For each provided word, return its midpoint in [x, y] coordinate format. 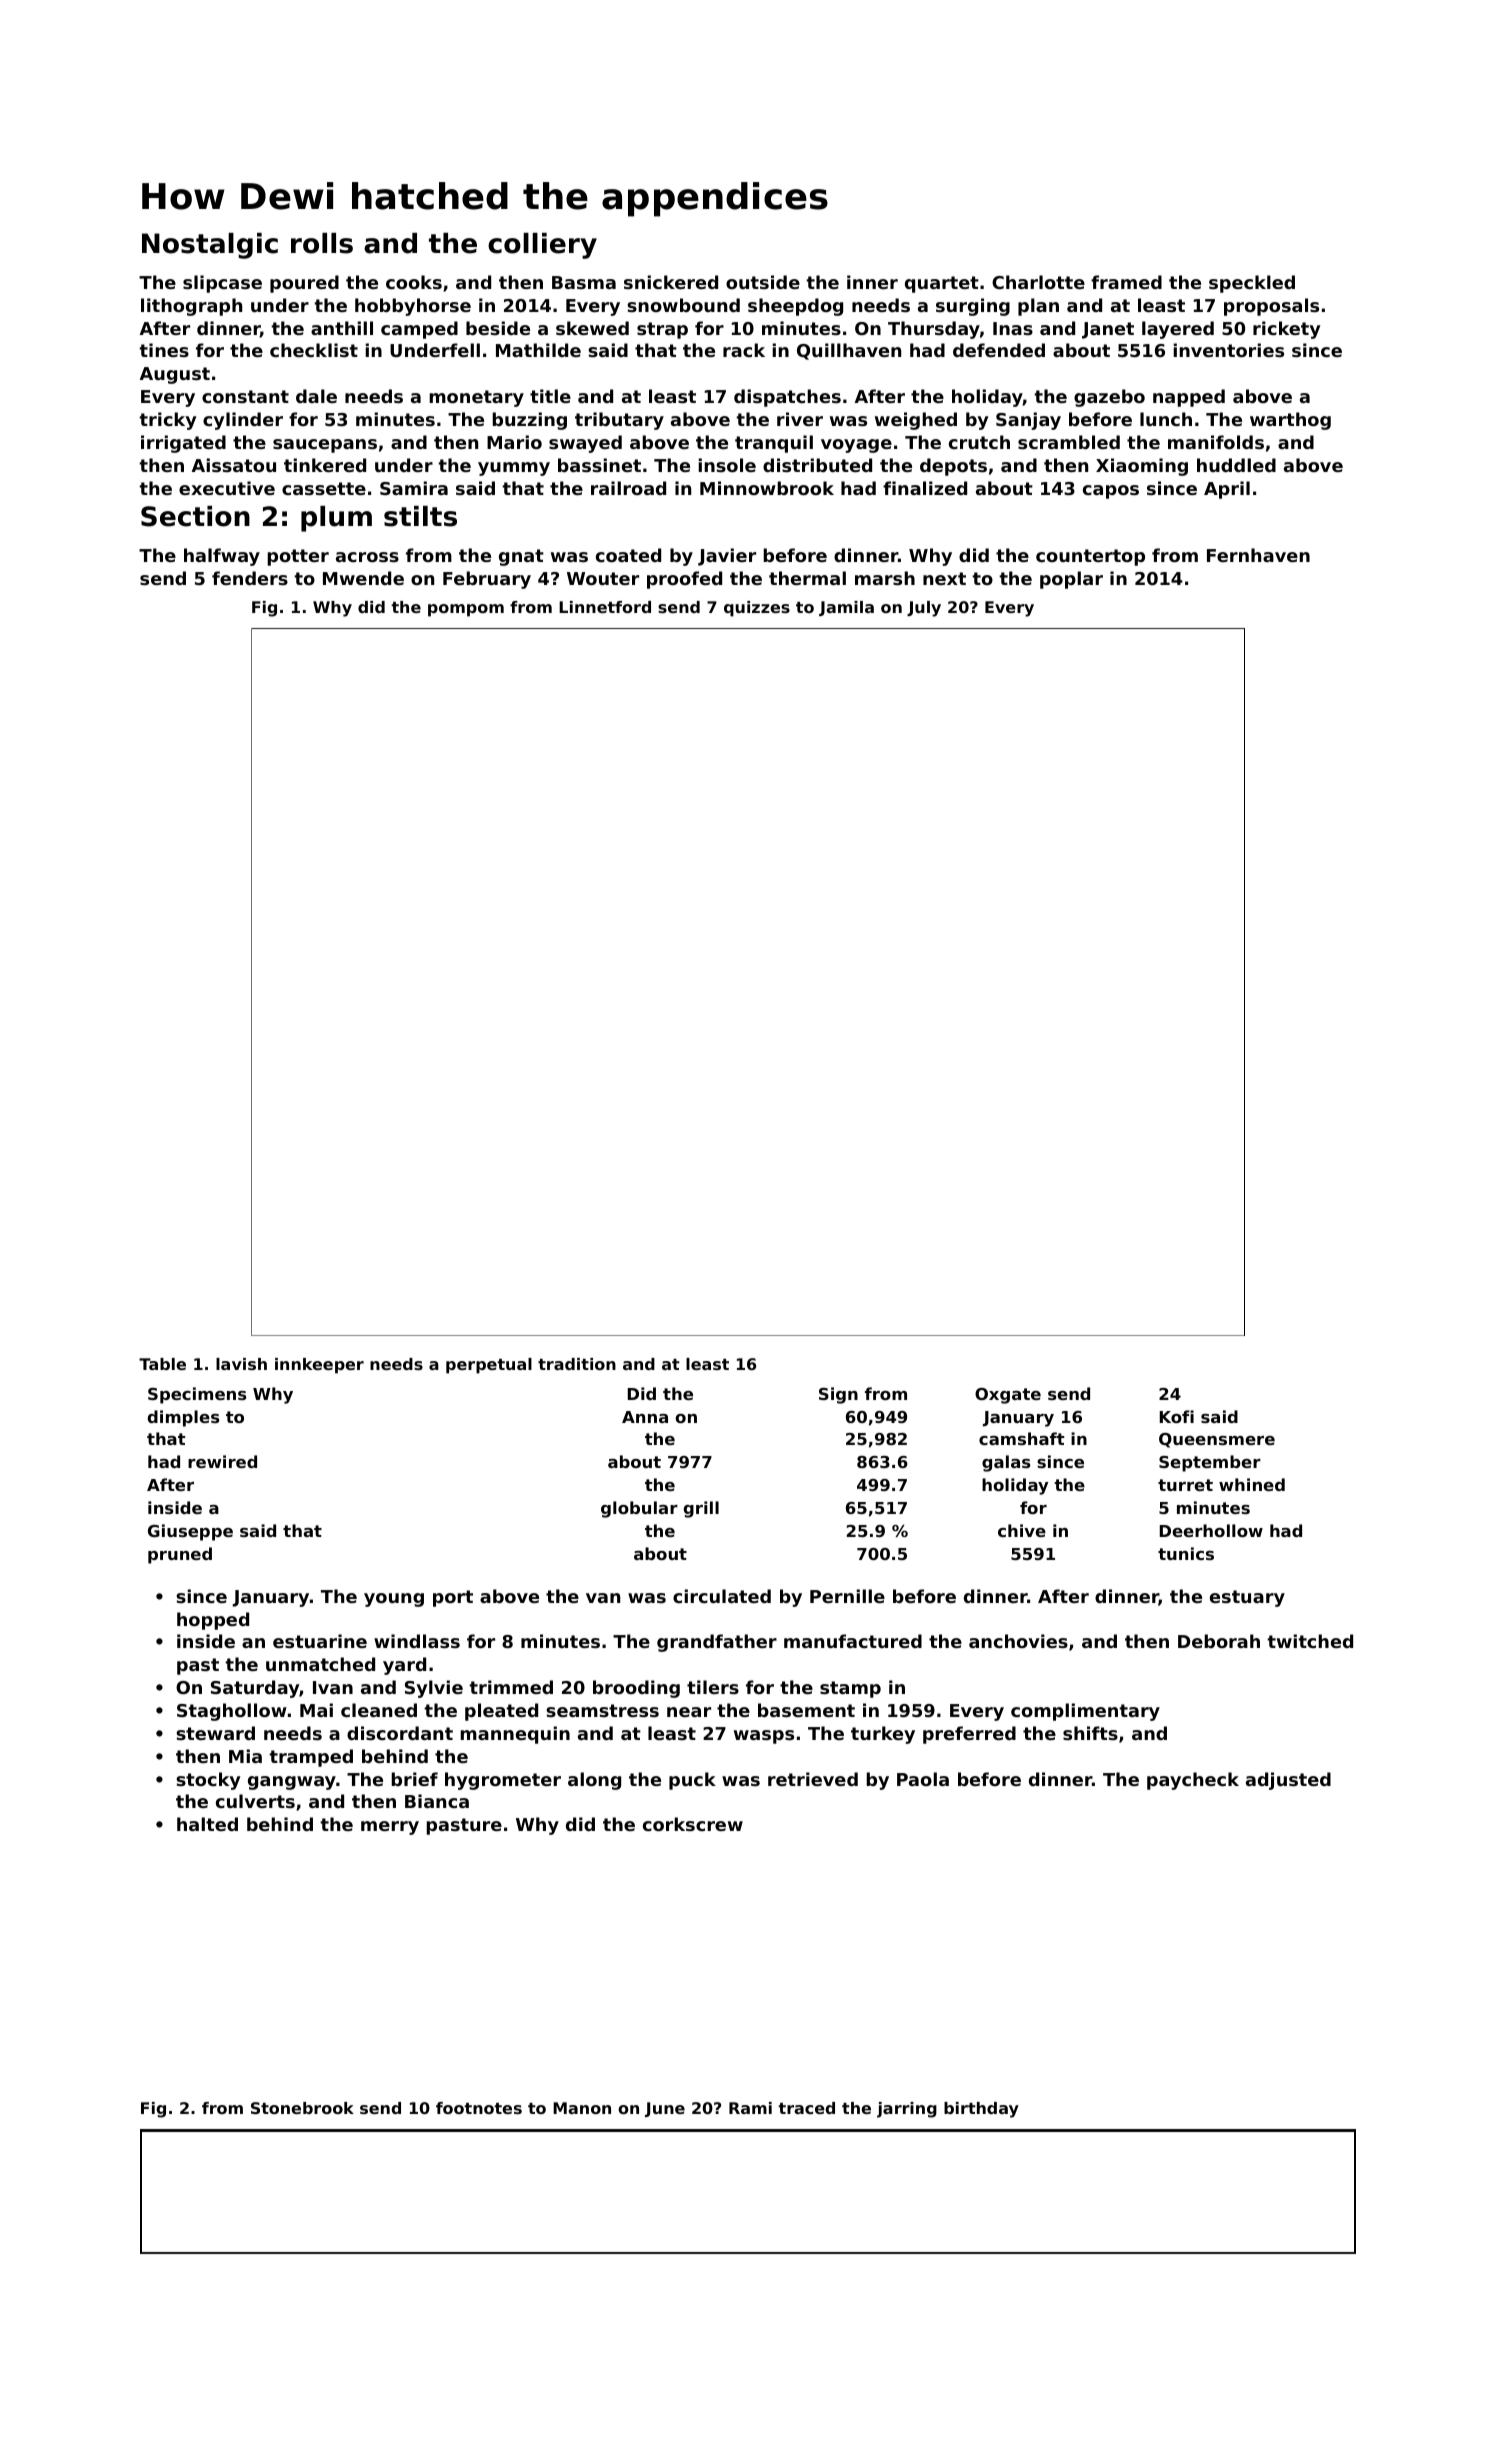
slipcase [222, 284]
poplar [1071, 580]
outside [763, 282]
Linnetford [605, 607]
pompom [466, 610]
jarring [907, 2110]
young [394, 1600]
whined [1252, 1484]
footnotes [479, 2108]
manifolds [1216, 442]
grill [701, 1509]
